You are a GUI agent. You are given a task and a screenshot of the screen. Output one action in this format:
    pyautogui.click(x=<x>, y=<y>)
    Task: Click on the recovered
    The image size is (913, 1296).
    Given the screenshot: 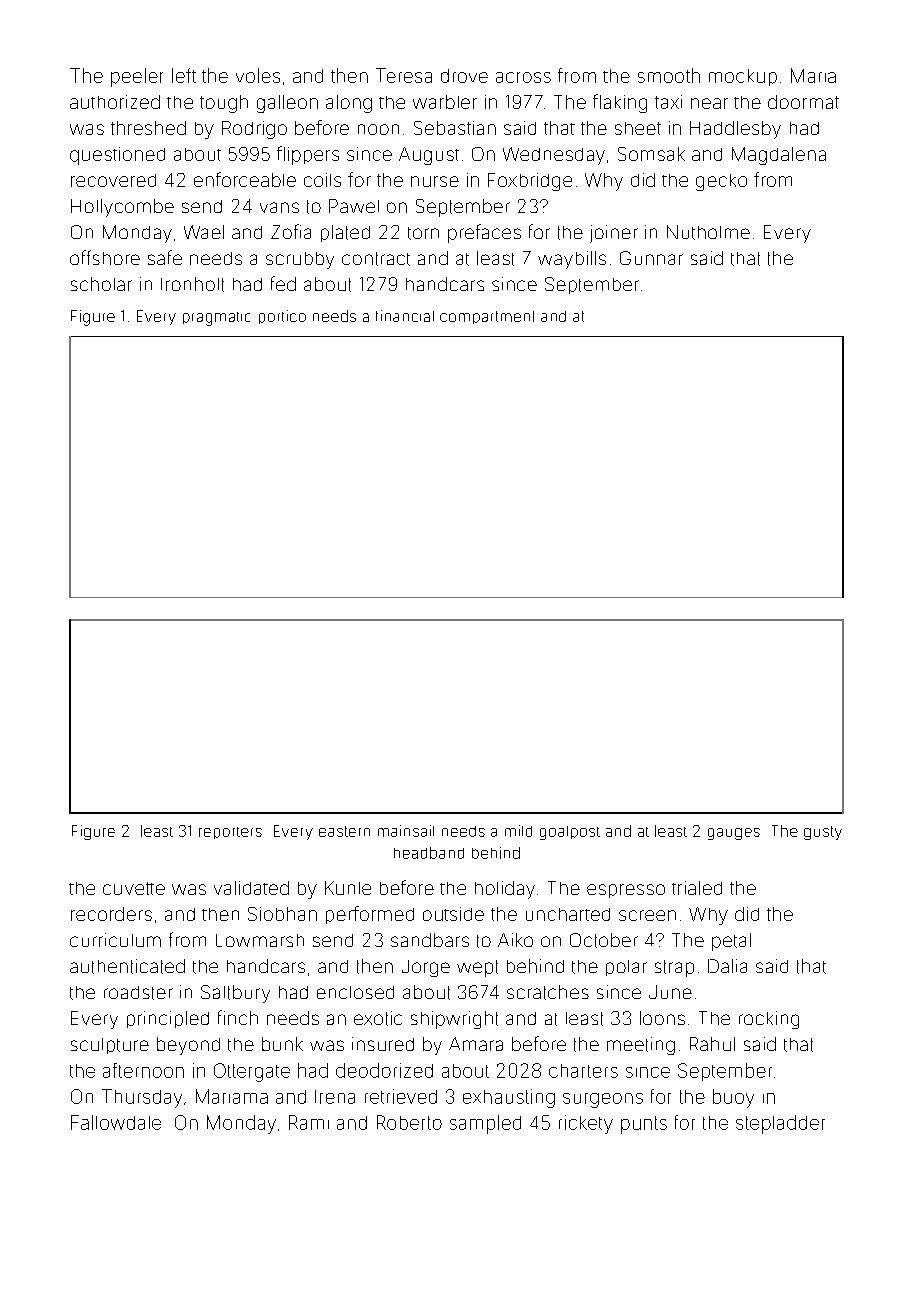 What is the action you would take?
    pyautogui.click(x=113, y=180)
